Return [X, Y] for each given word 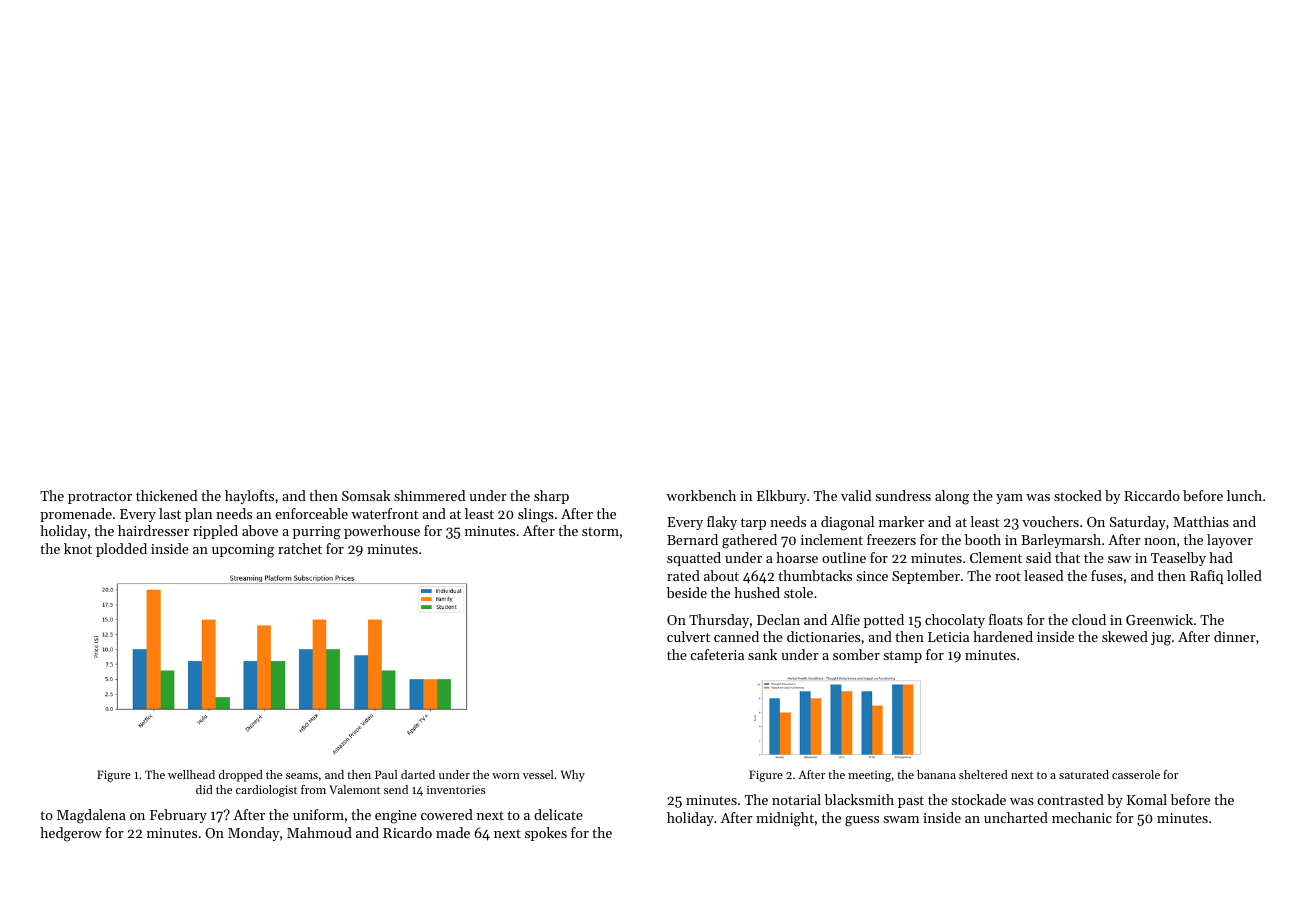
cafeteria [717, 654]
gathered [749, 541]
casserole [1136, 774]
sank [762, 654]
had [1221, 557]
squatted [694, 559]
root [1008, 576]
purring [317, 533]
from [313, 789]
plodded [121, 550]
